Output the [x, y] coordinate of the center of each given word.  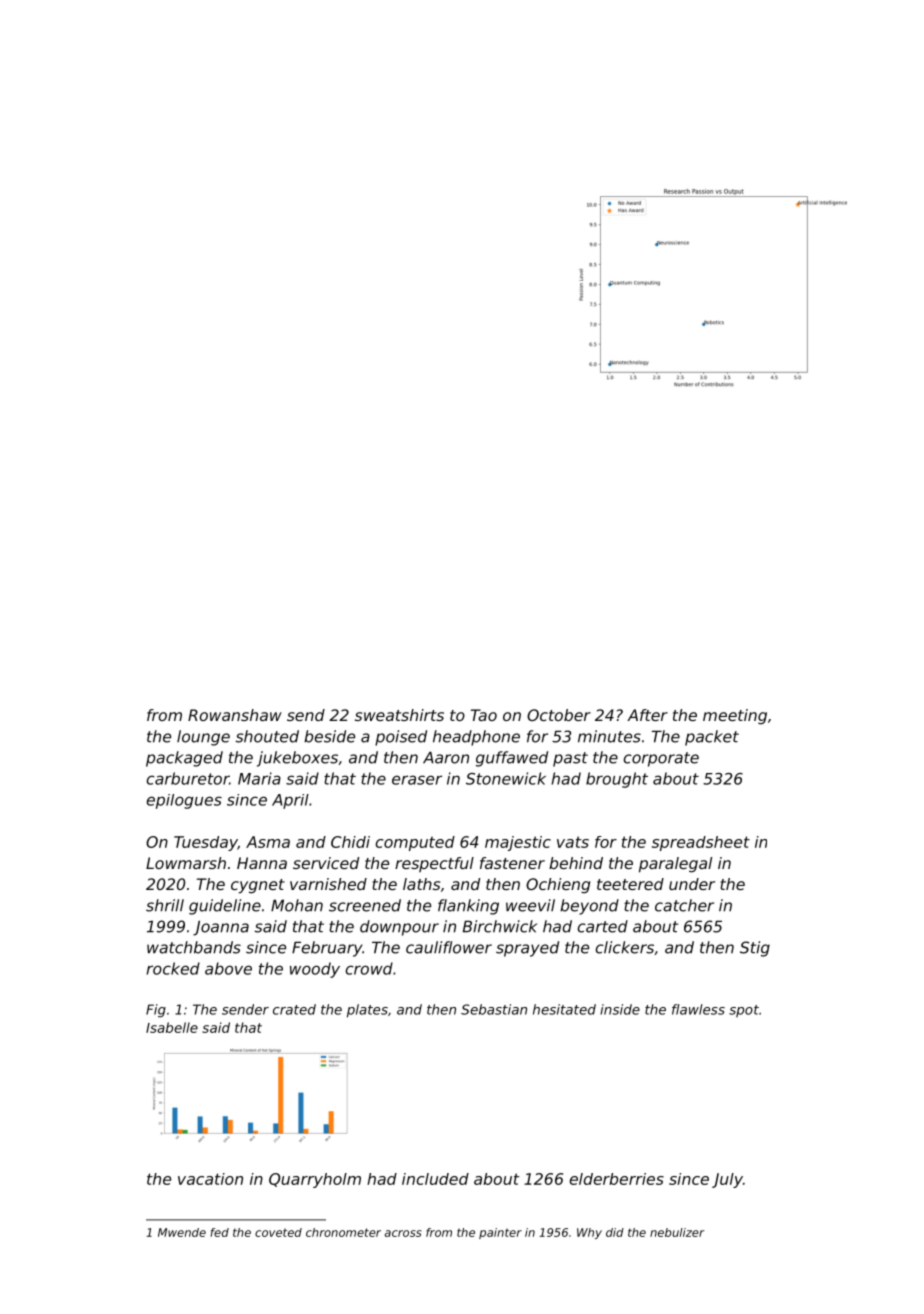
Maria [259, 778]
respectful [434, 864]
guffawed [512, 759]
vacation [210, 1179]
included [435, 1179]
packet [712, 738]
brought [617, 780]
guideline [225, 907]
